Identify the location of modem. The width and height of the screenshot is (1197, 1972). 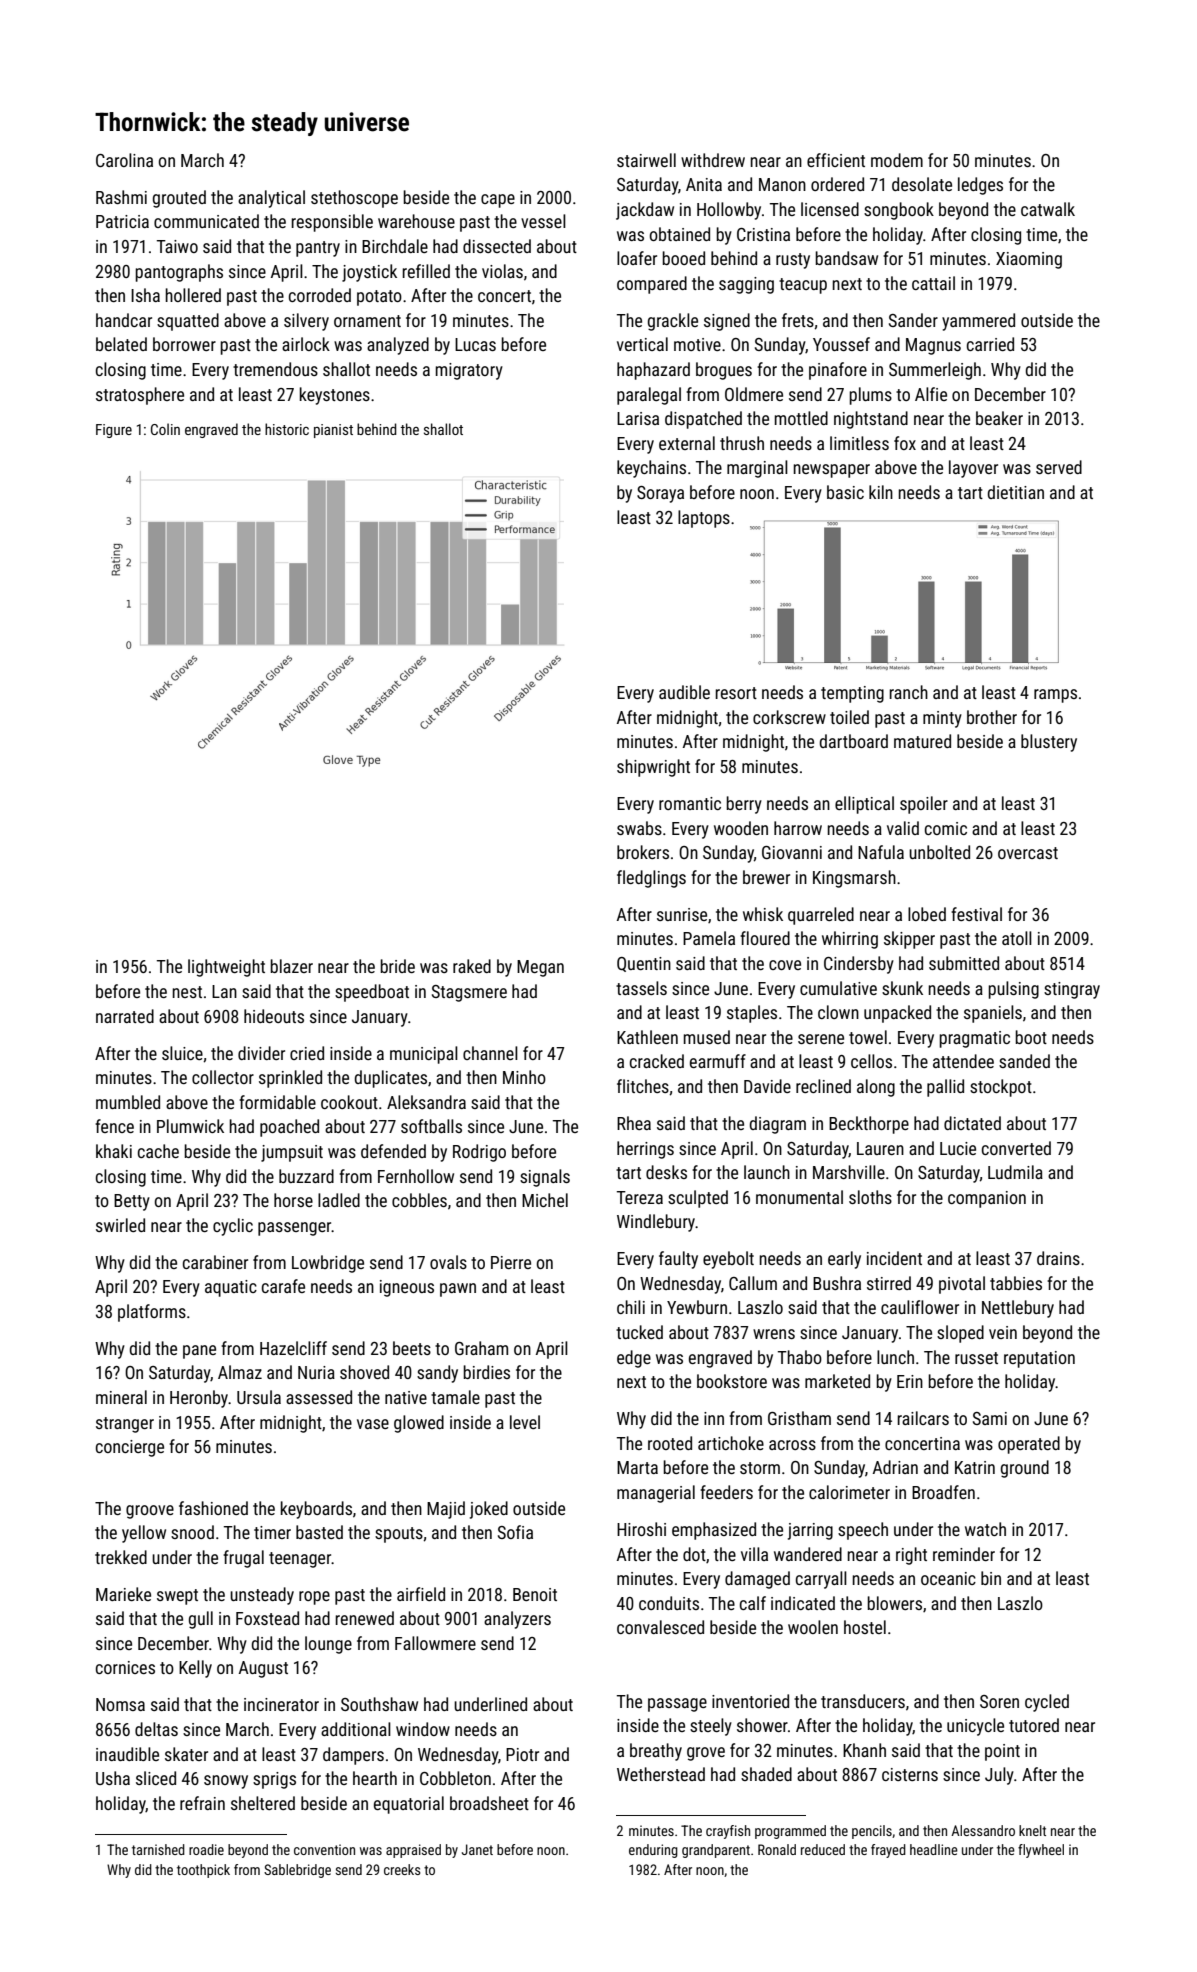
(897, 160).
